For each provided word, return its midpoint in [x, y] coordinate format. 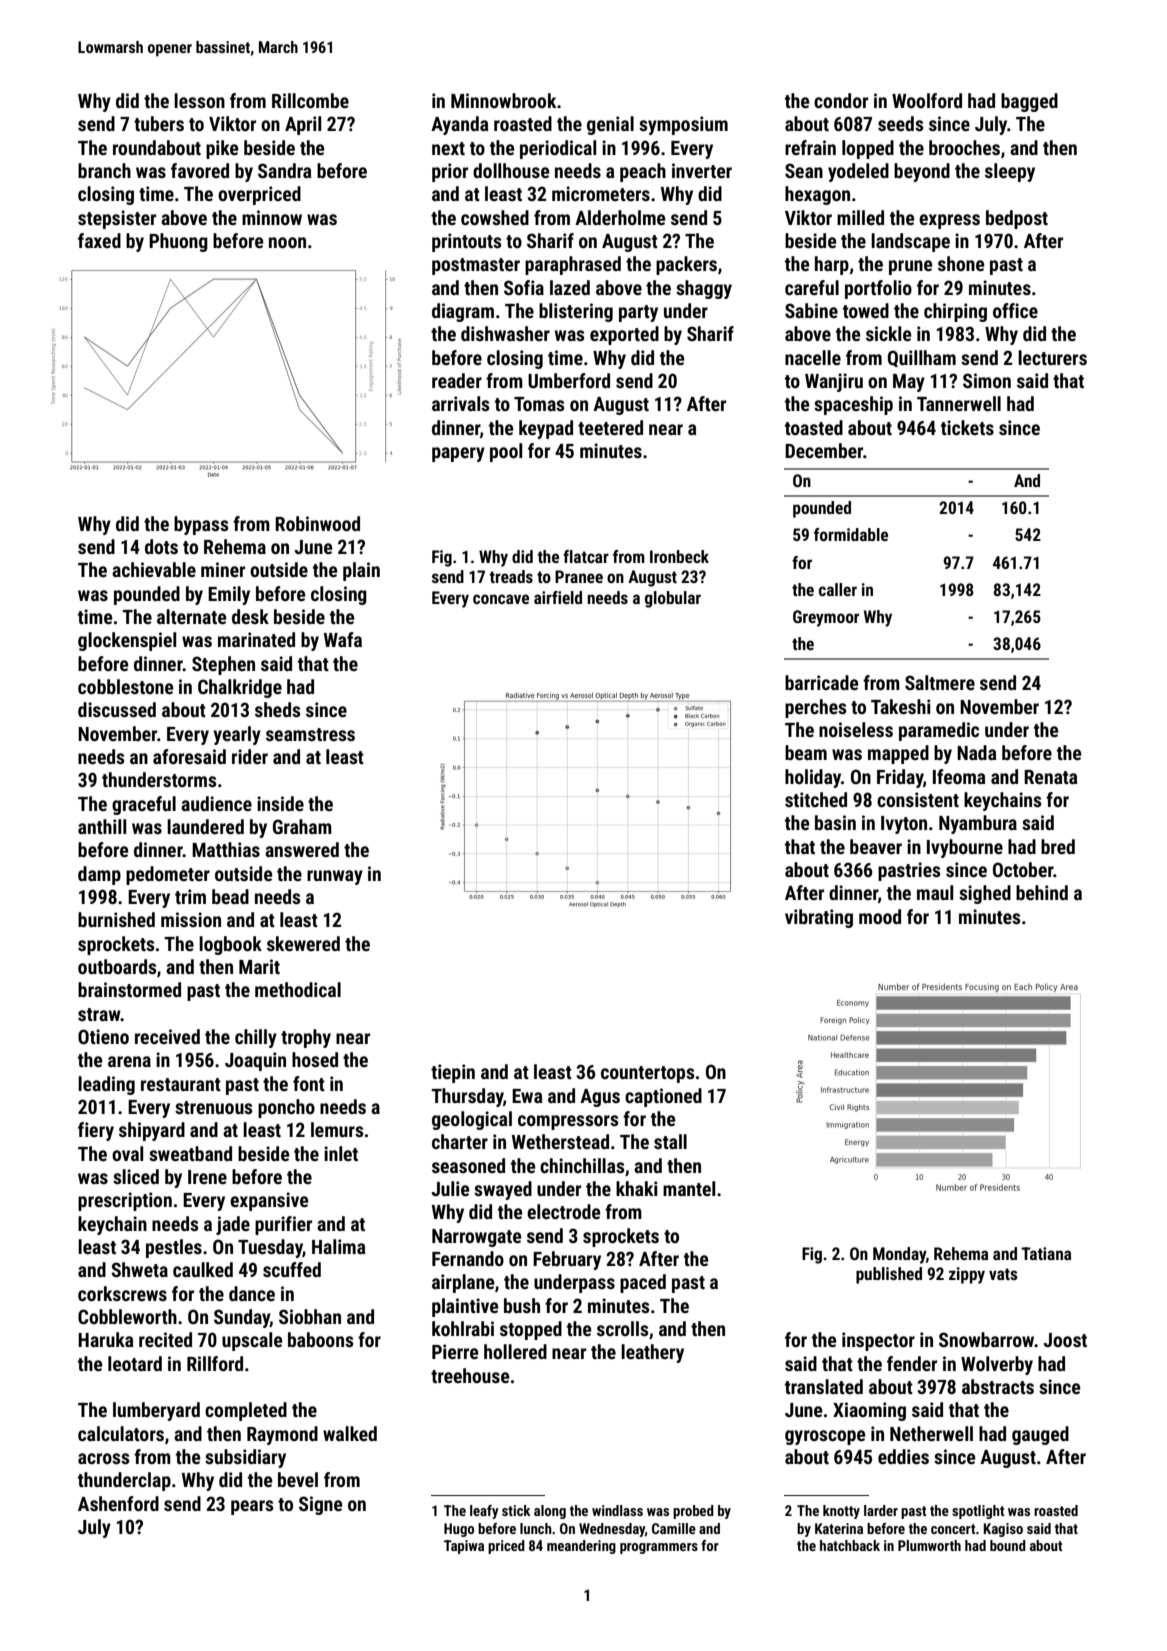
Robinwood [317, 523]
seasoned [468, 1165]
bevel [298, 1479]
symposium [683, 125]
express [949, 221]
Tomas [539, 404]
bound [1008, 1545]
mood [880, 916]
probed [693, 1512]
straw [99, 1014]
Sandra [285, 170]
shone [961, 263]
